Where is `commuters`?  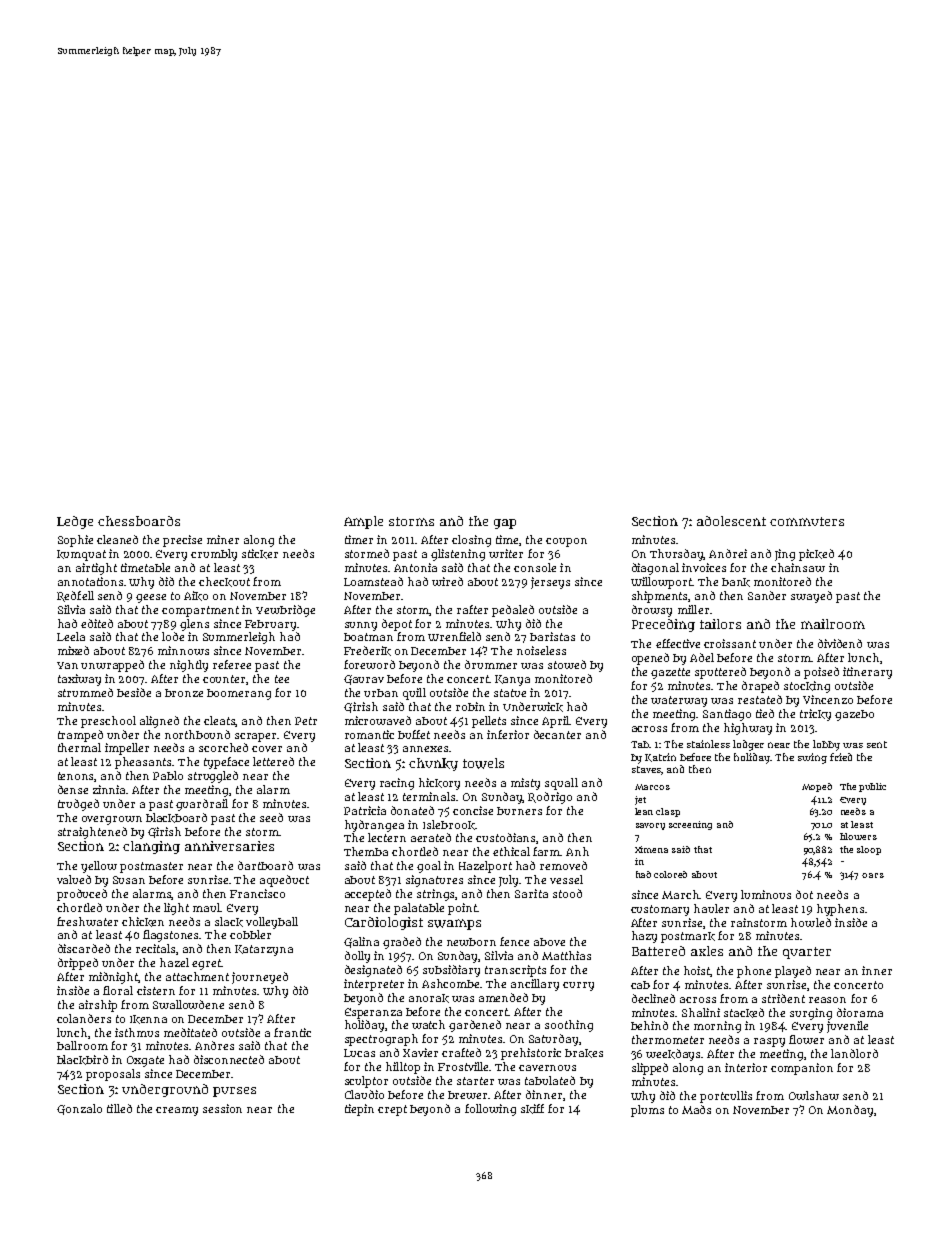 commuters is located at coordinates (807, 521).
